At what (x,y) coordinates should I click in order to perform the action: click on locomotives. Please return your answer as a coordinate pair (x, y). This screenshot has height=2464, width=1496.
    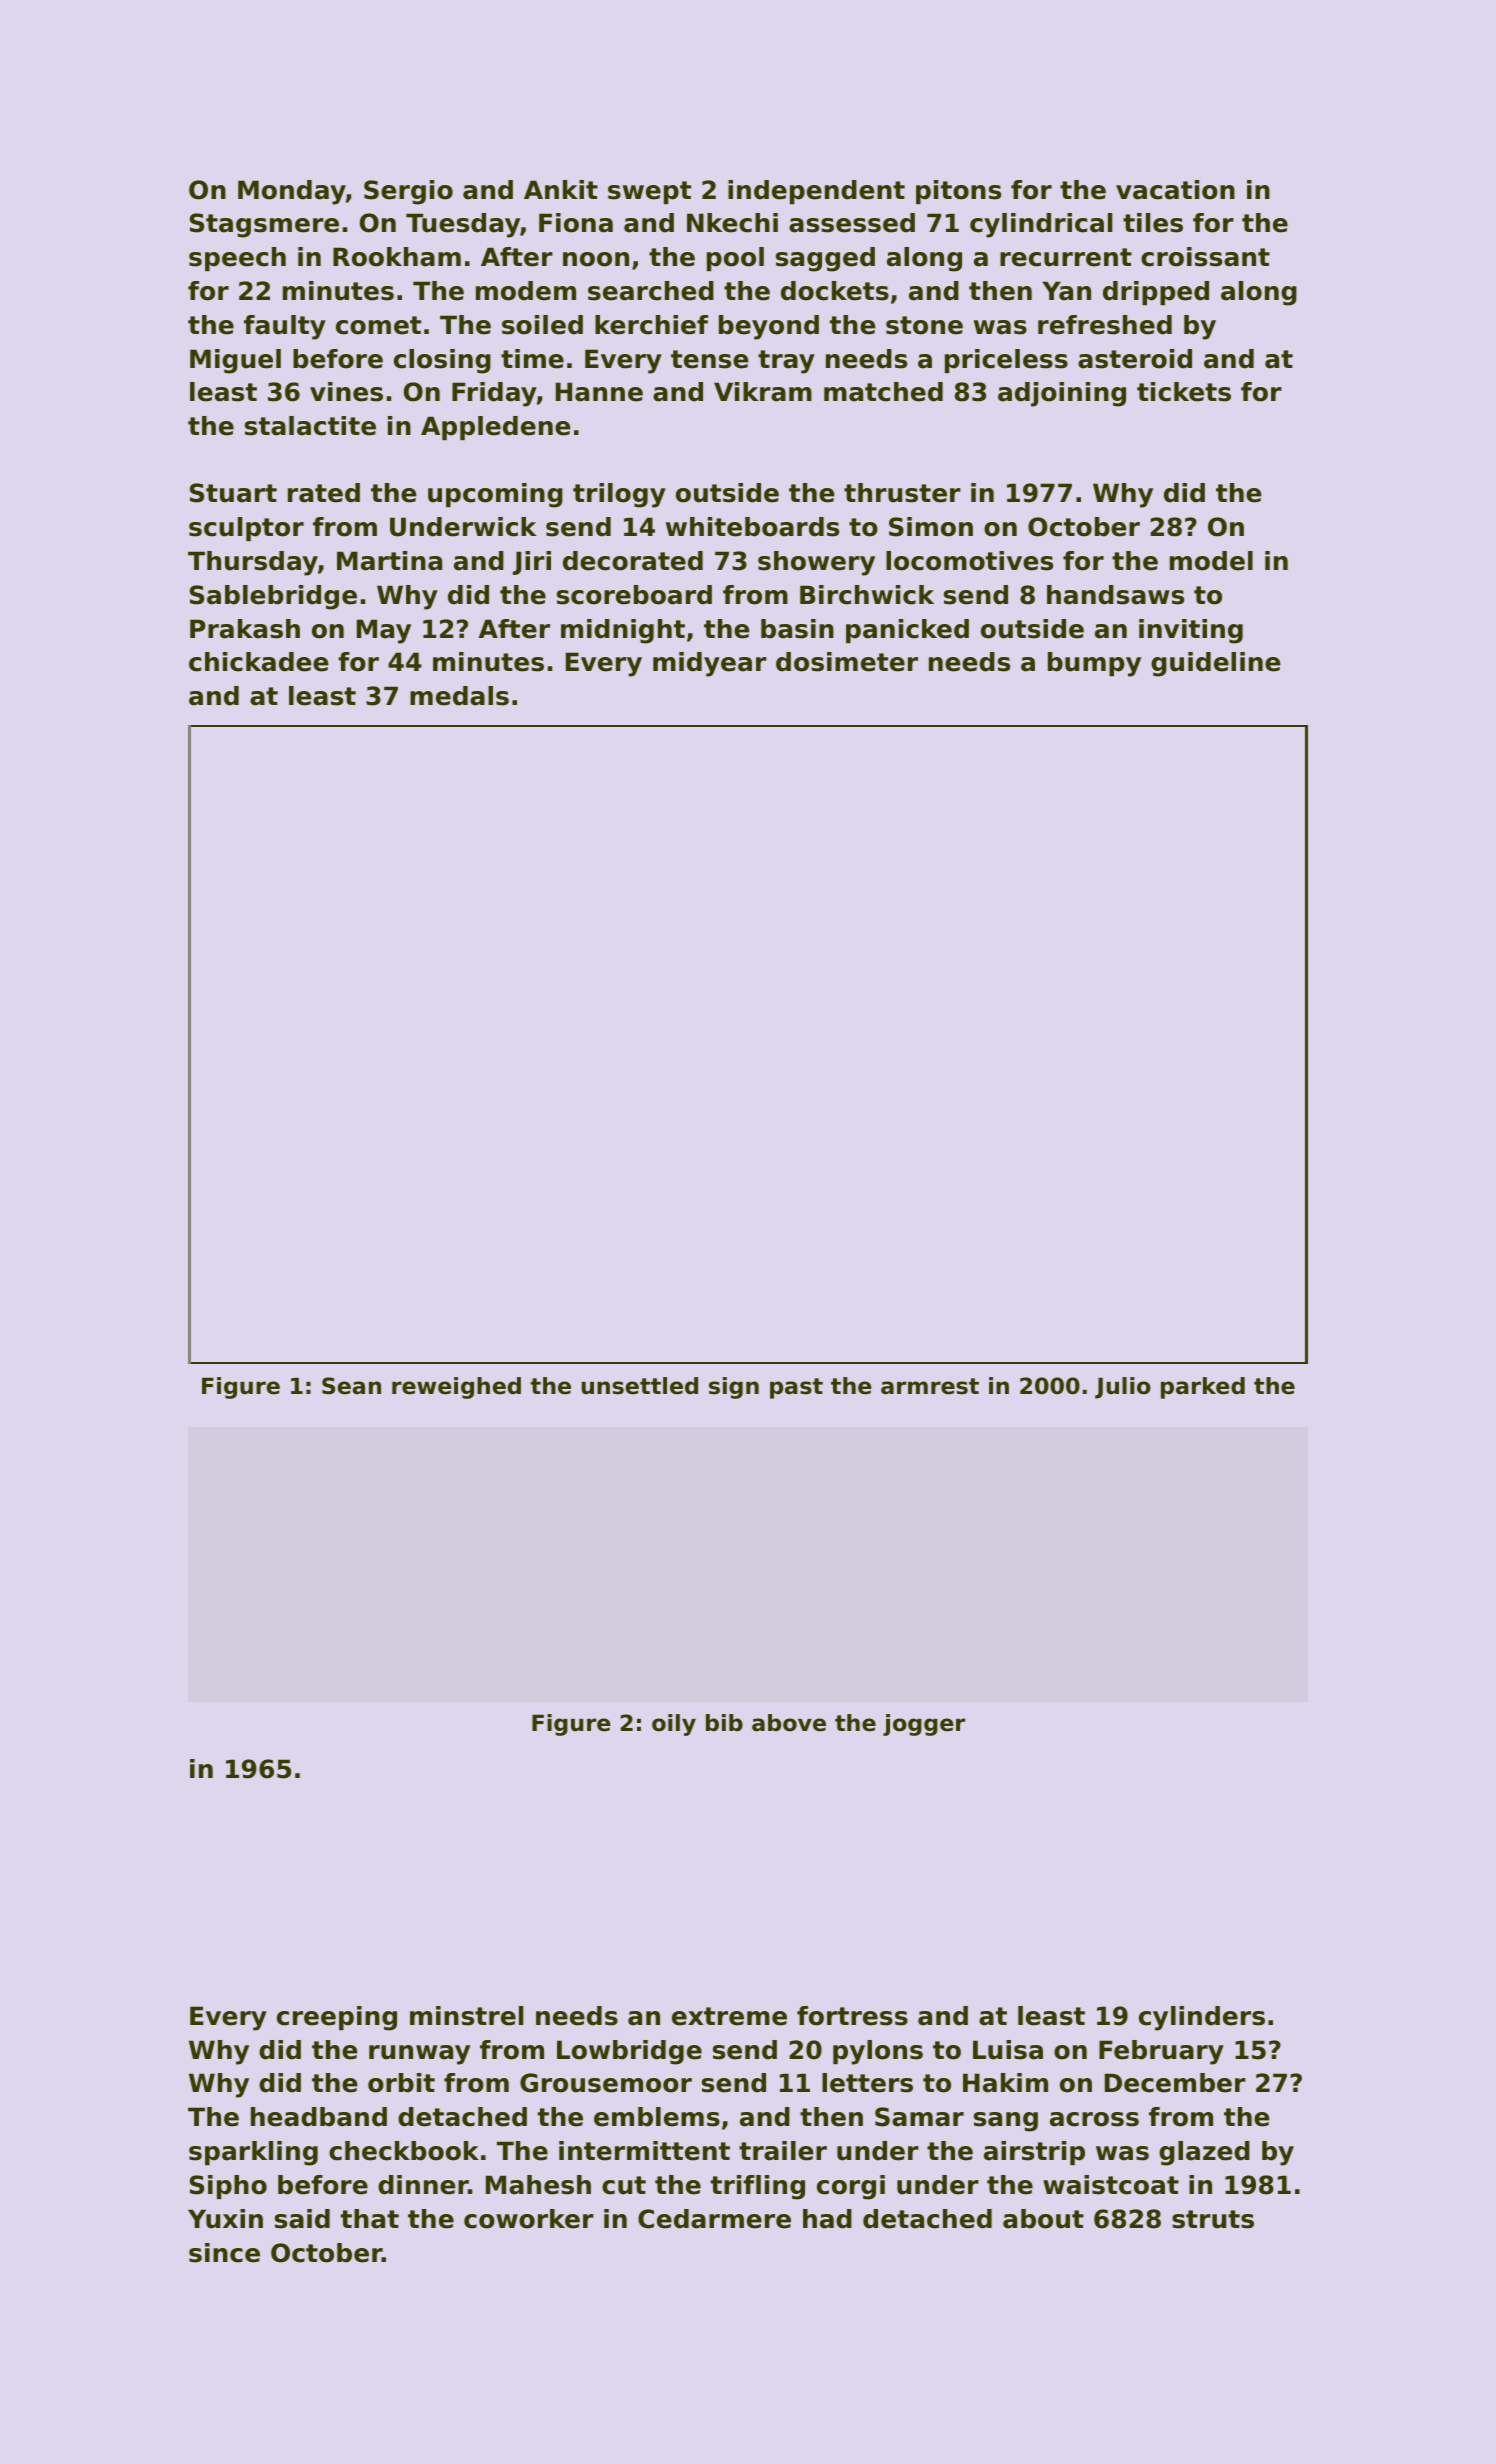
    Looking at the image, I should click on (969, 561).
